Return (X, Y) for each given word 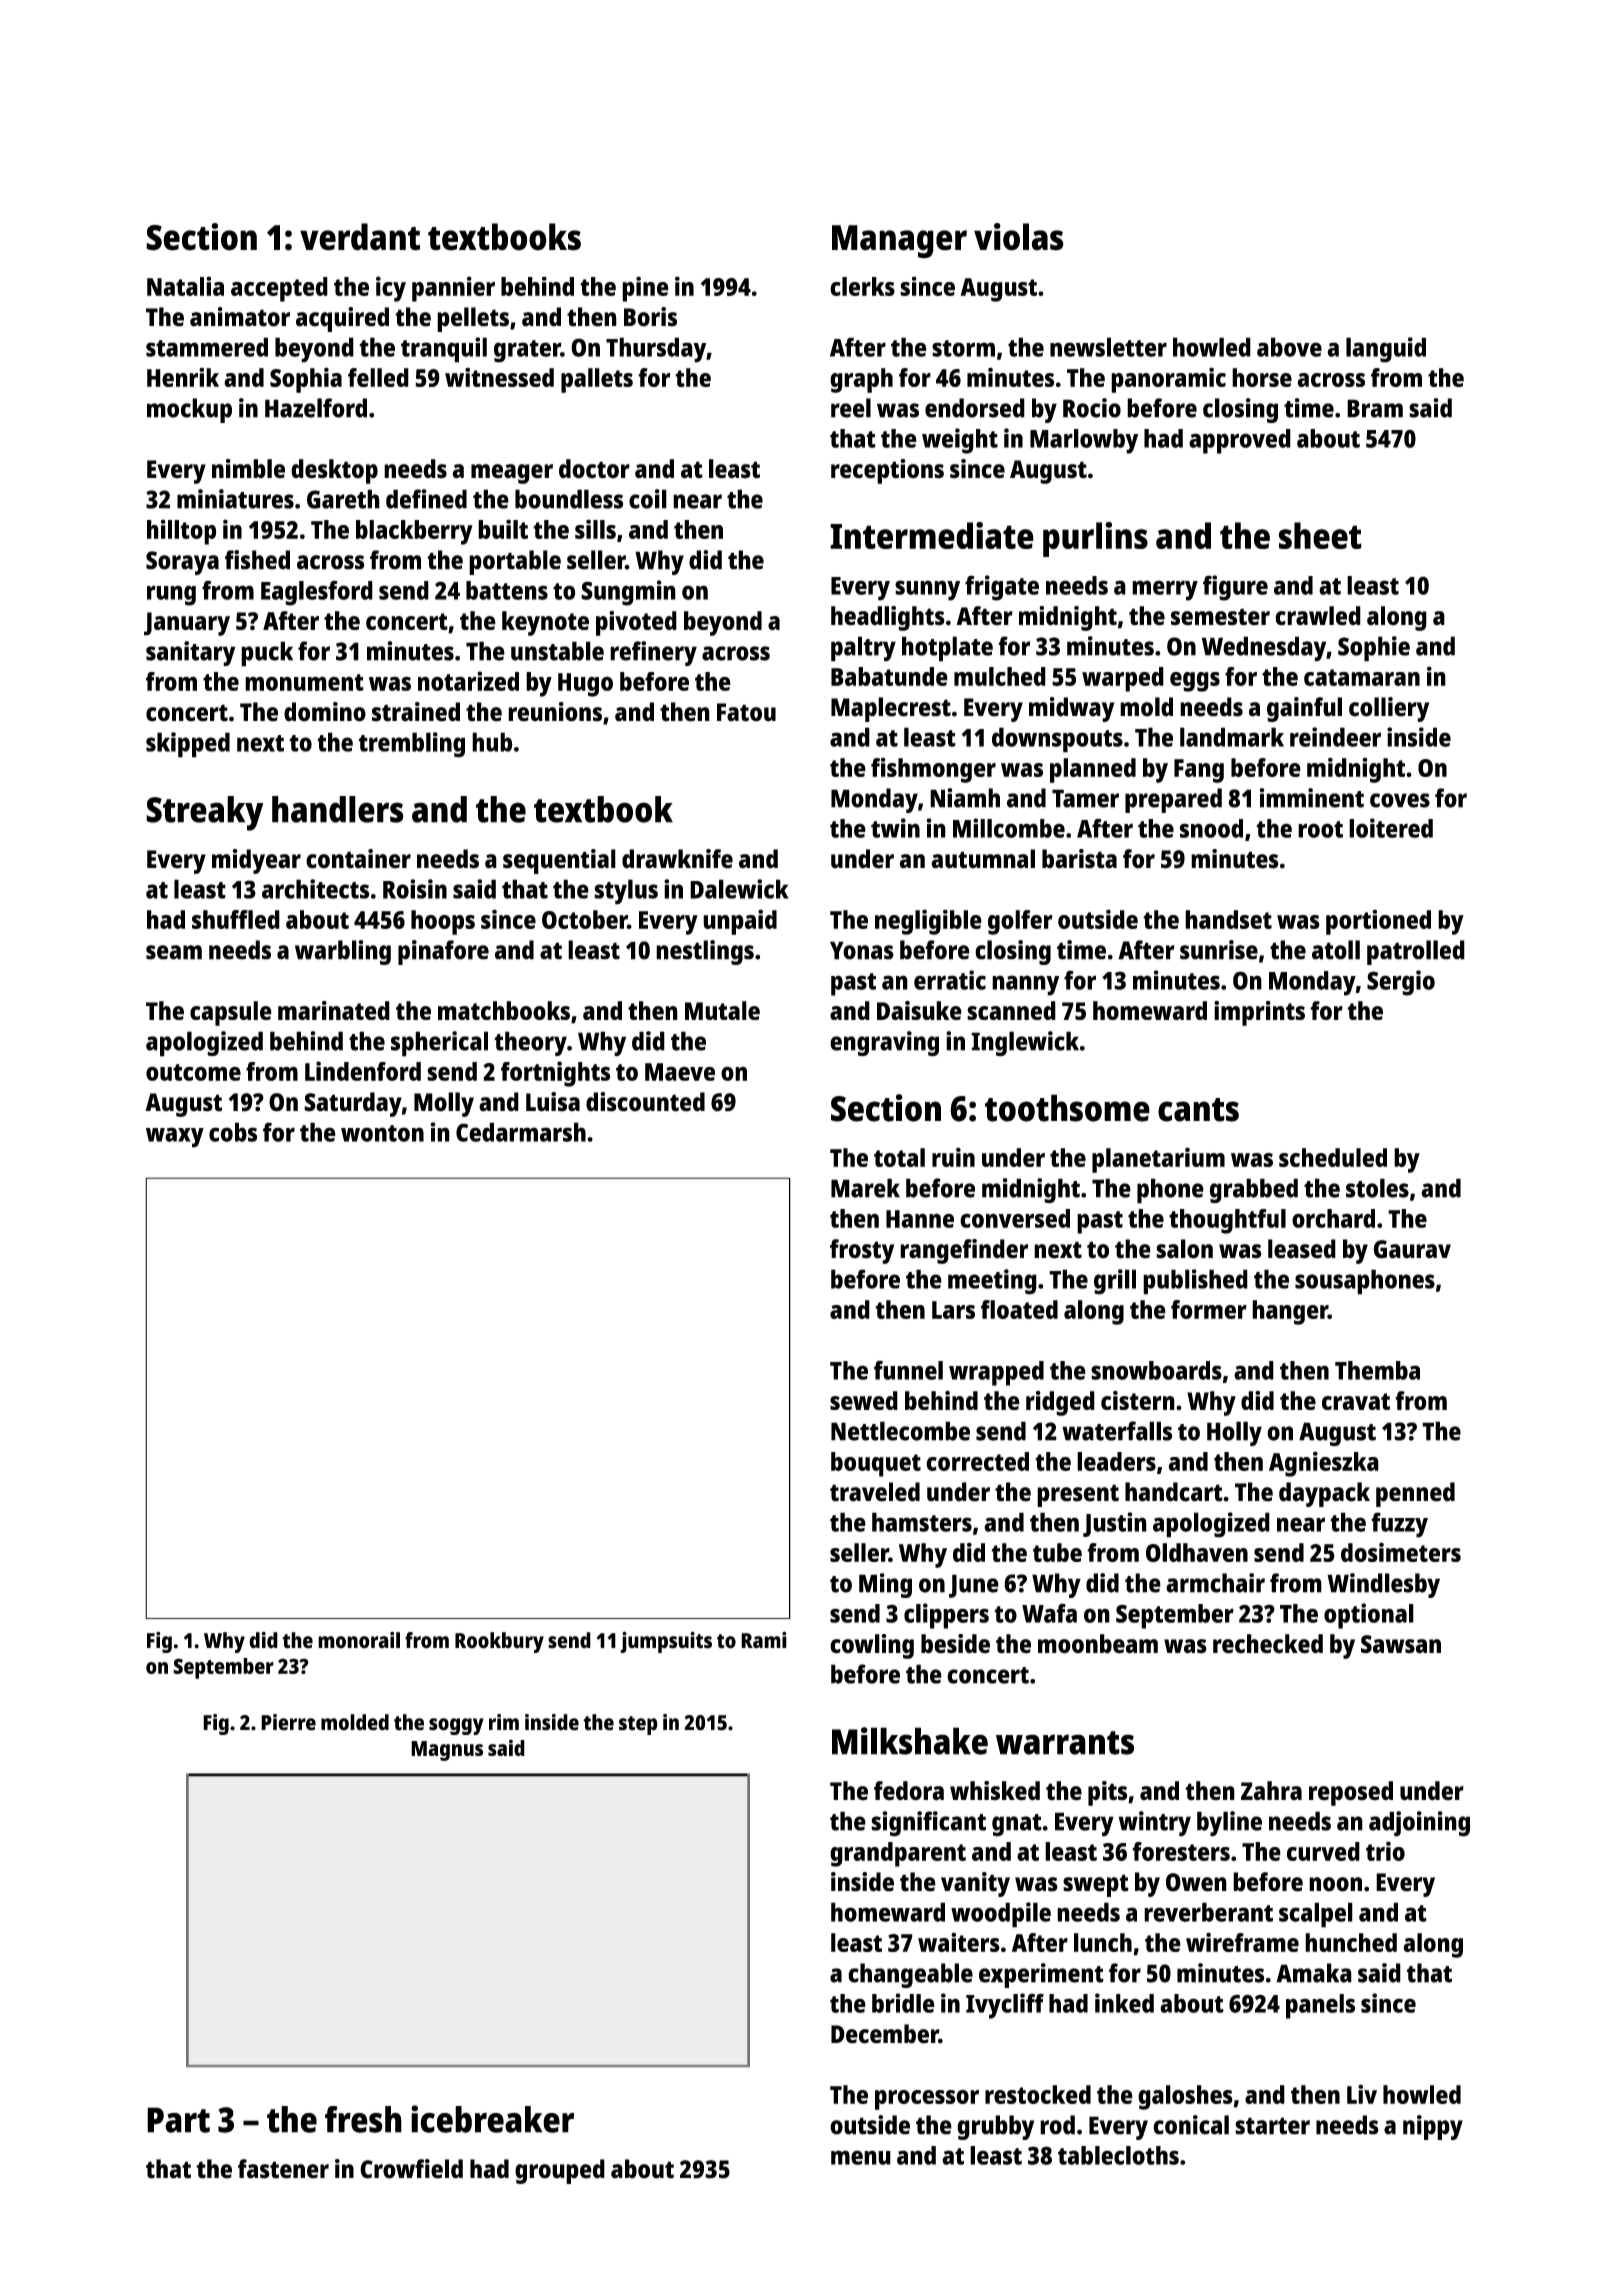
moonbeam (1098, 1644)
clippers (946, 1616)
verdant (360, 237)
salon (1184, 1249)
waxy (175, 1137)
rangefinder (964, 1251)
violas (1019, 237)
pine (645, 289)
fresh (363, 2119)
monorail (359, 1640)
